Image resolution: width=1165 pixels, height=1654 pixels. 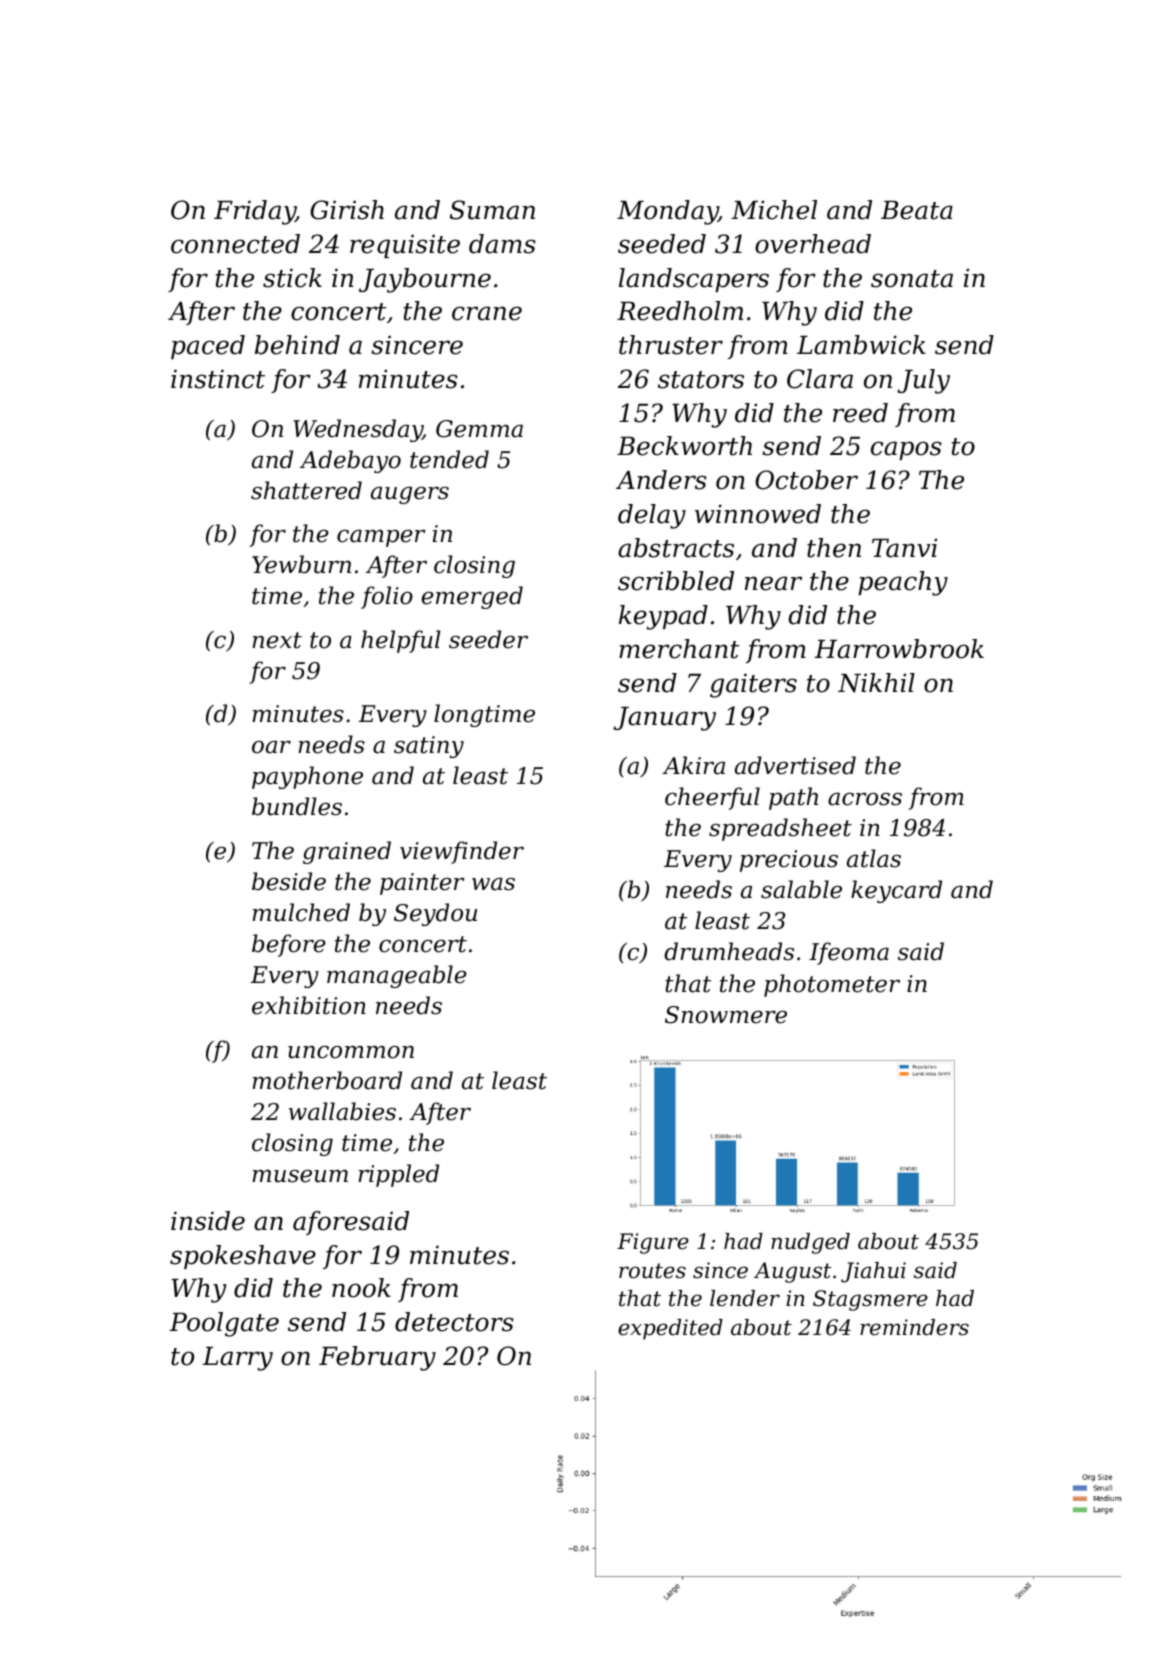 What do you see at coordinates (347, 210) in the screenshot?
I see `Girish` at bounding box center [347, 210].
